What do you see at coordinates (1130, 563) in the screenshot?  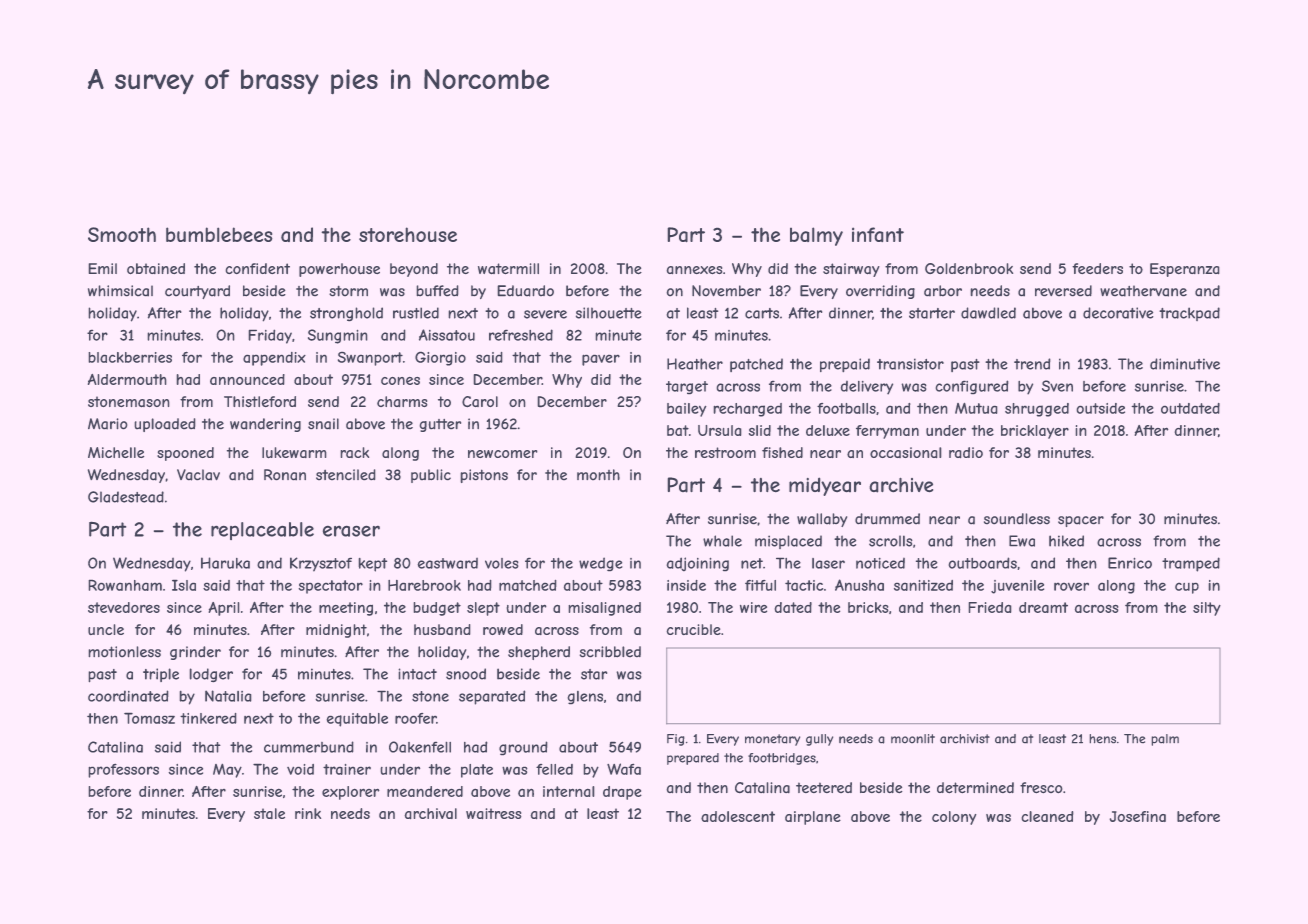 I see `Enrico` at bounding box center [1130, 563].
